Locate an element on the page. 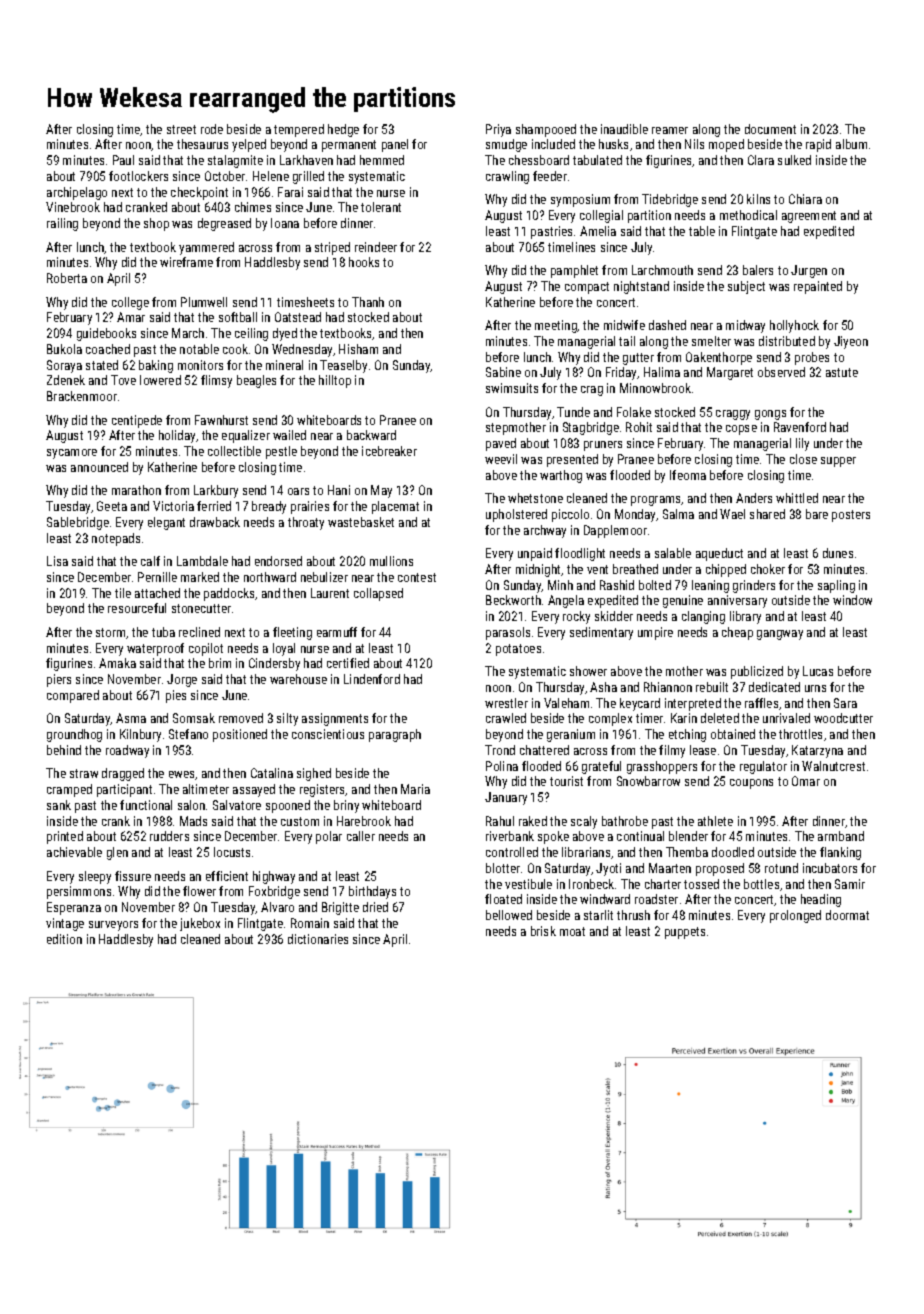 Image resolution: width=924 pixels, height=1314 pixels. Margaret is located at coordinates (730, 373).
